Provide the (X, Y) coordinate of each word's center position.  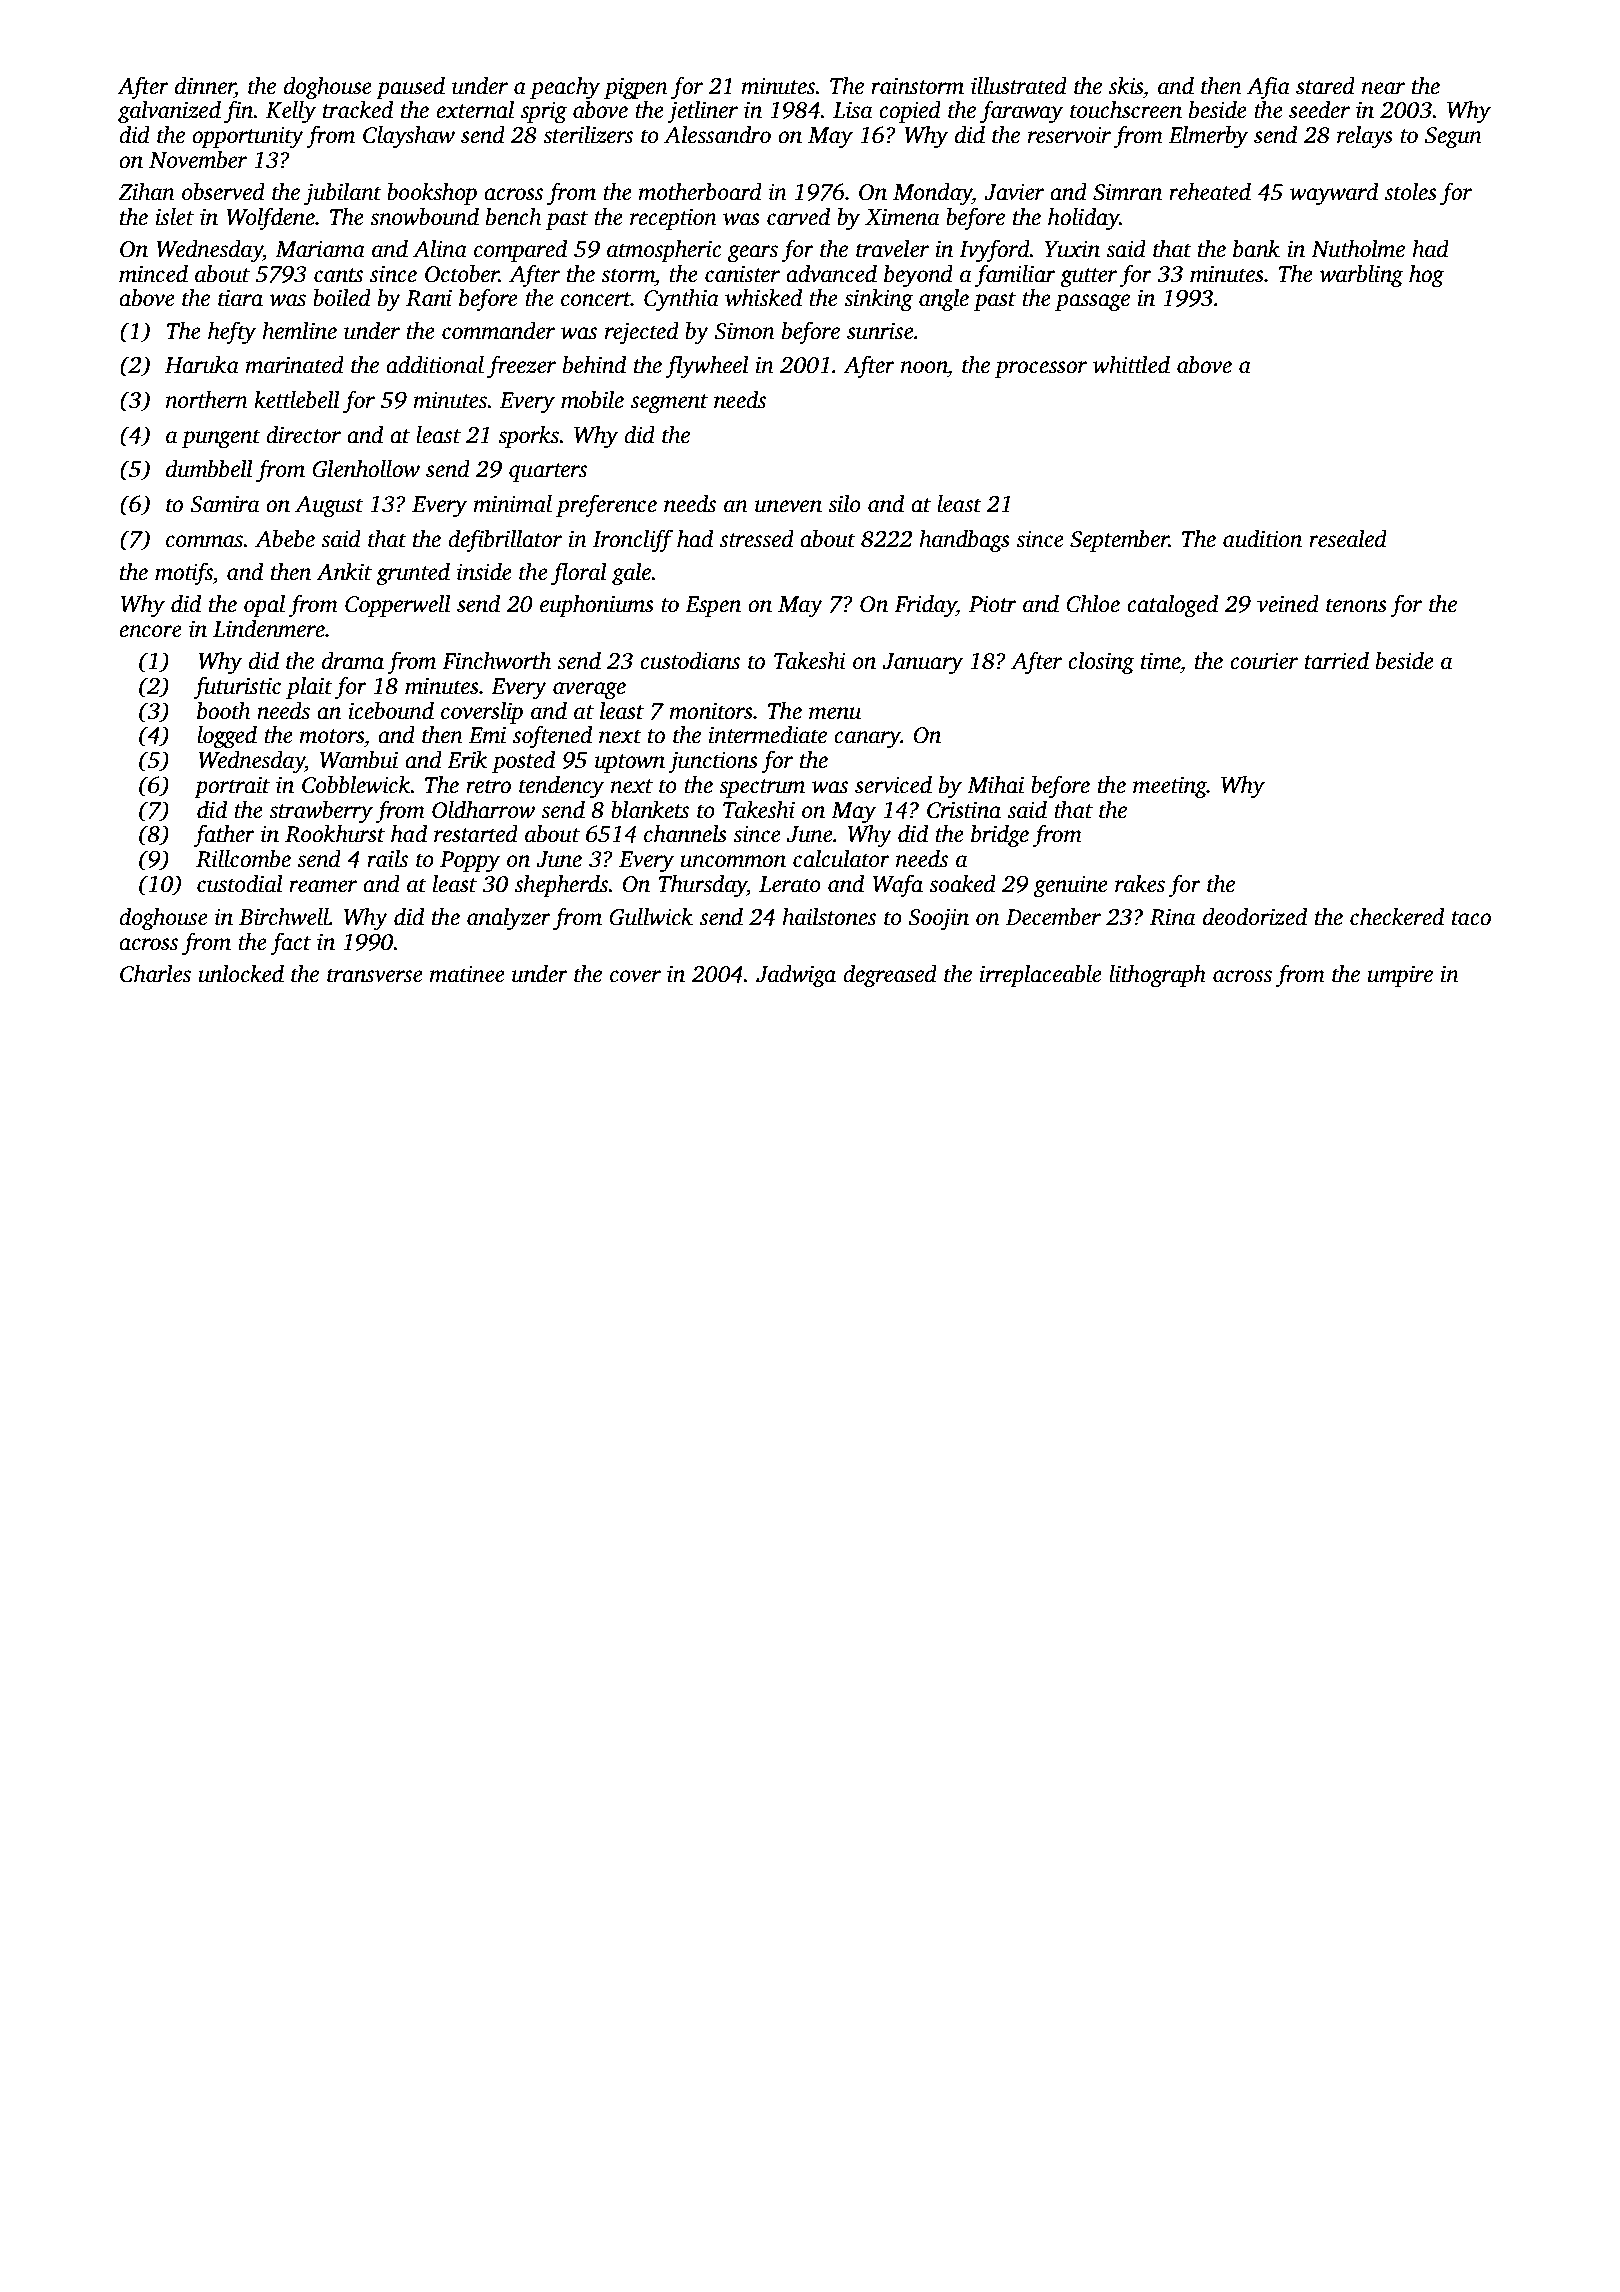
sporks (528, 437)
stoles (1411, 192)
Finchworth (496, 661)
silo (844, 504)
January (922, 663)
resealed (1348, 539)
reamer (323, 886)
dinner (205, 86)
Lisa (852, 110)
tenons (1356, 605)
